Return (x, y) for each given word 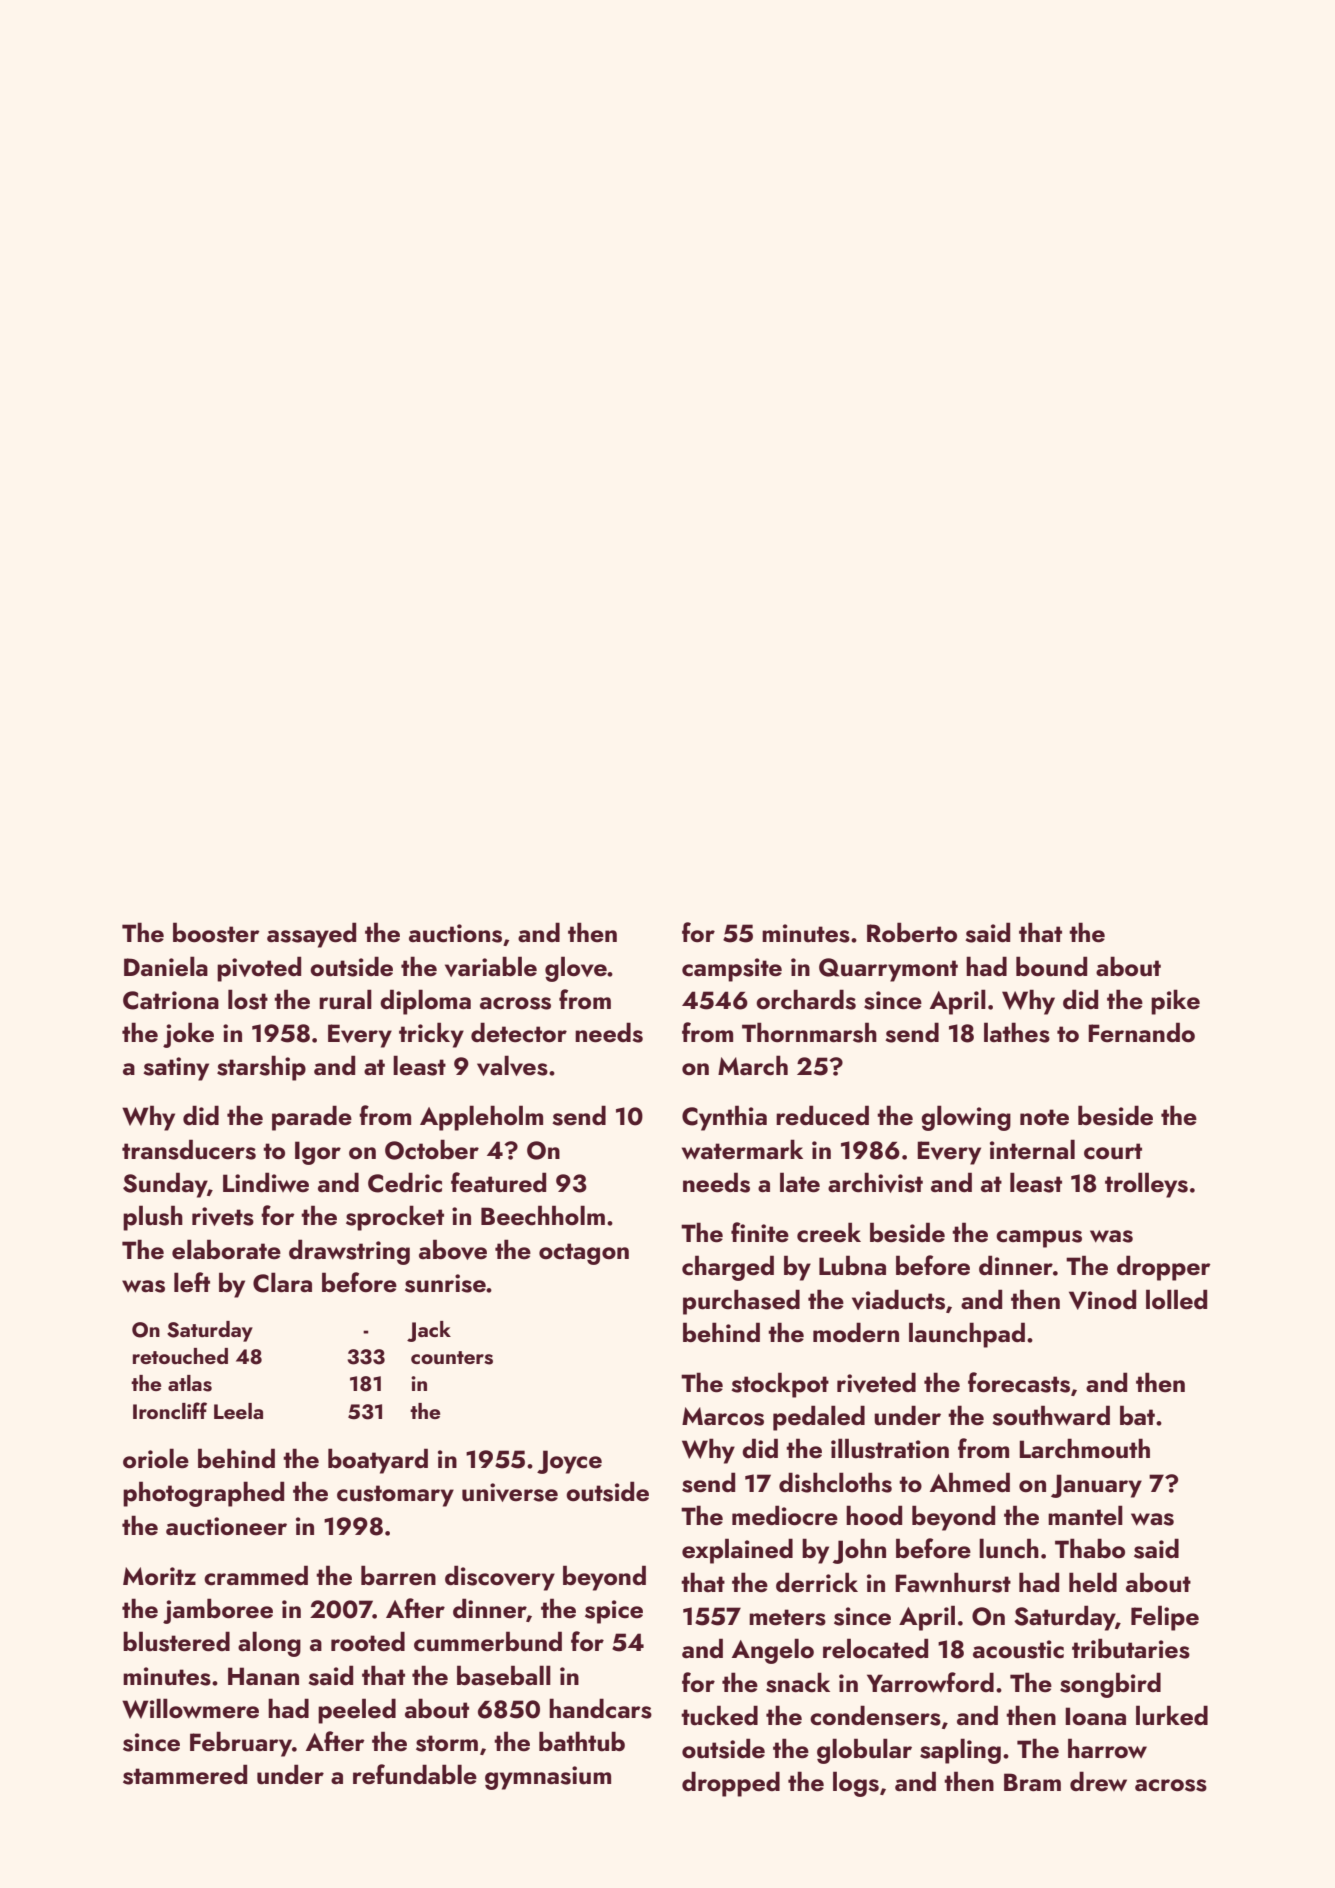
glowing (966, 1118)
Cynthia (724, 1118)
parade (312, 1118)
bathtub (582, 1741)
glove (576, 969)
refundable (415, 1774)
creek (829, 1232)
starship (261, 1068)
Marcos (723, 1416)
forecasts (1019, 1382)
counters (452, 1358)
